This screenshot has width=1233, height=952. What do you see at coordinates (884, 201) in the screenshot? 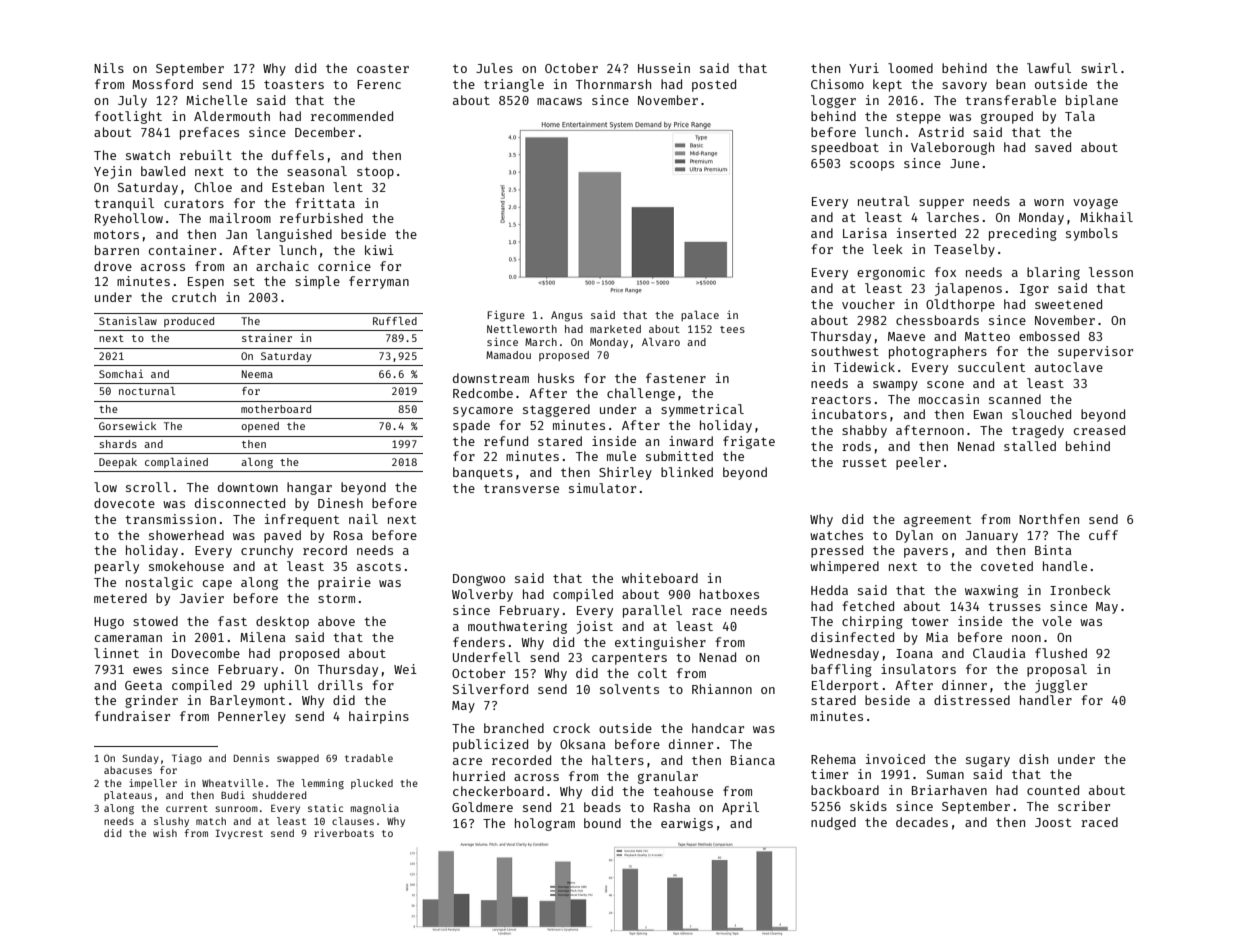
I see `neutral` at bounding box center [884, 201].
